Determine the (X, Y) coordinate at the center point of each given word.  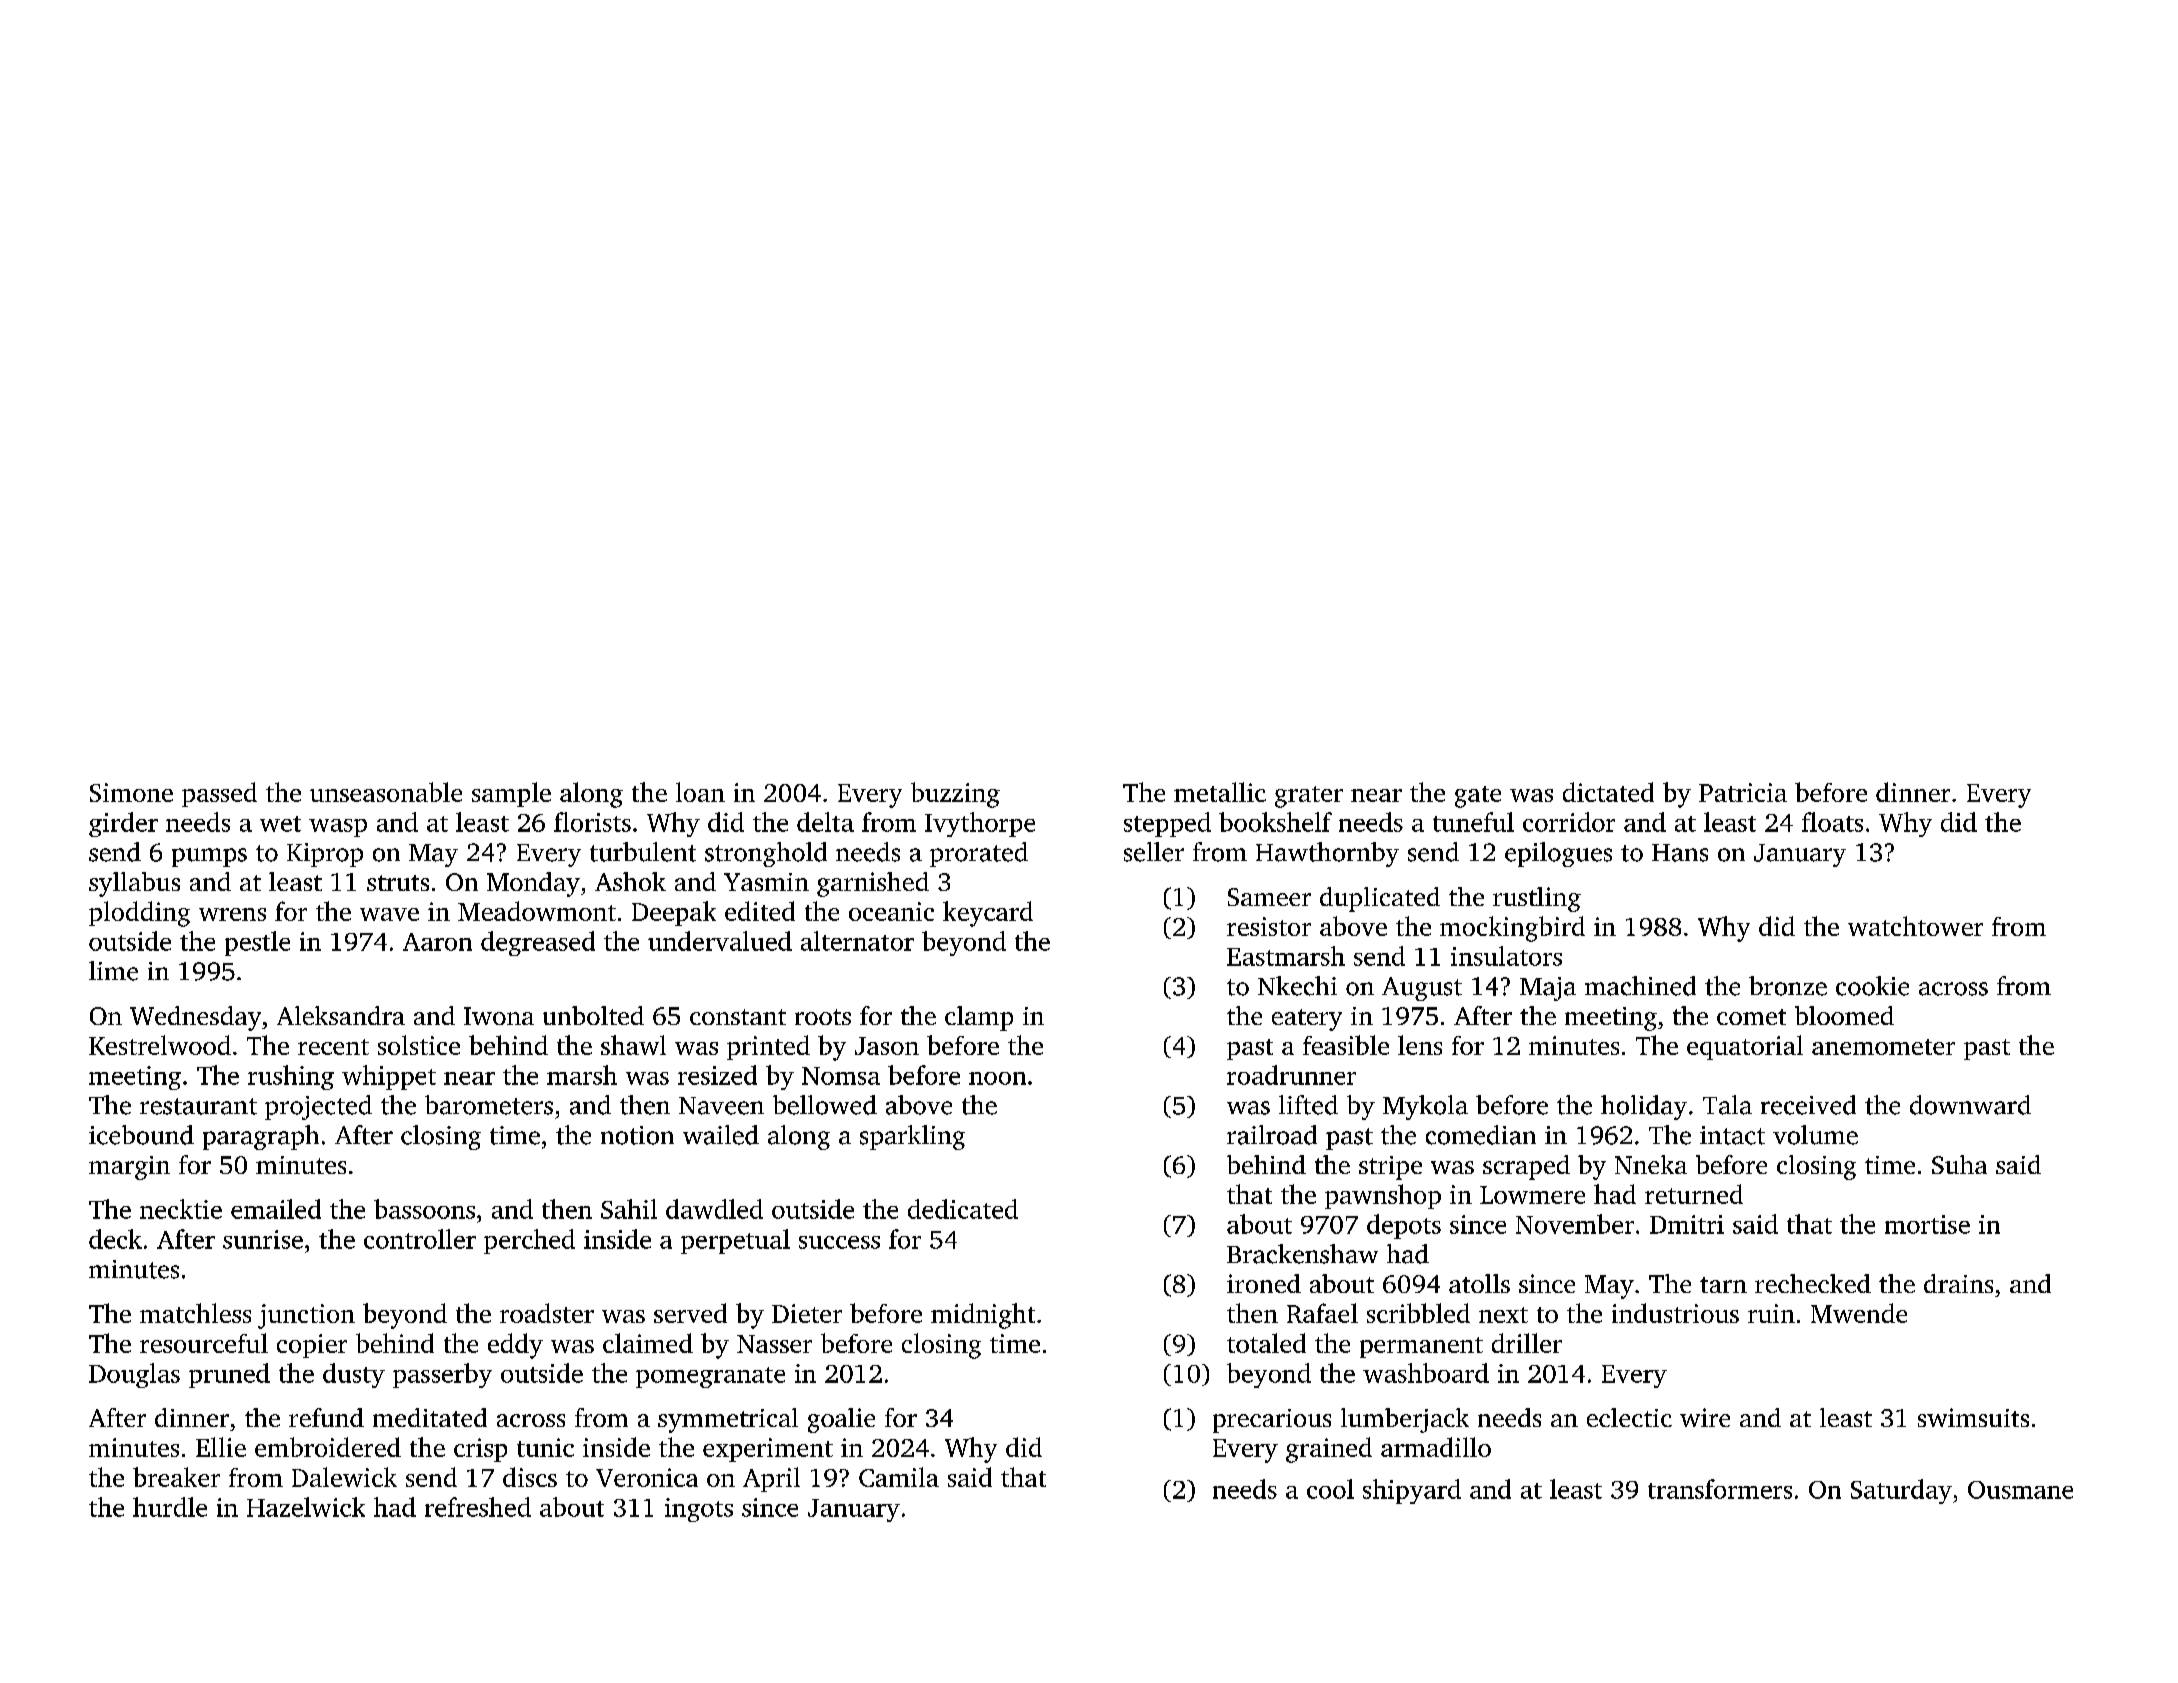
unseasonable (386, 792)
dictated (1608, 792)
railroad (1272, 1135)
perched (529, 1241)
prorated (979, 854)
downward (1970, 1105)
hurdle (170, 1507)
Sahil (629, 1209)
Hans (1680, 853)
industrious (1675, 1313)
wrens (232, 914)
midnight (983, 1316)
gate (1478, 797)
